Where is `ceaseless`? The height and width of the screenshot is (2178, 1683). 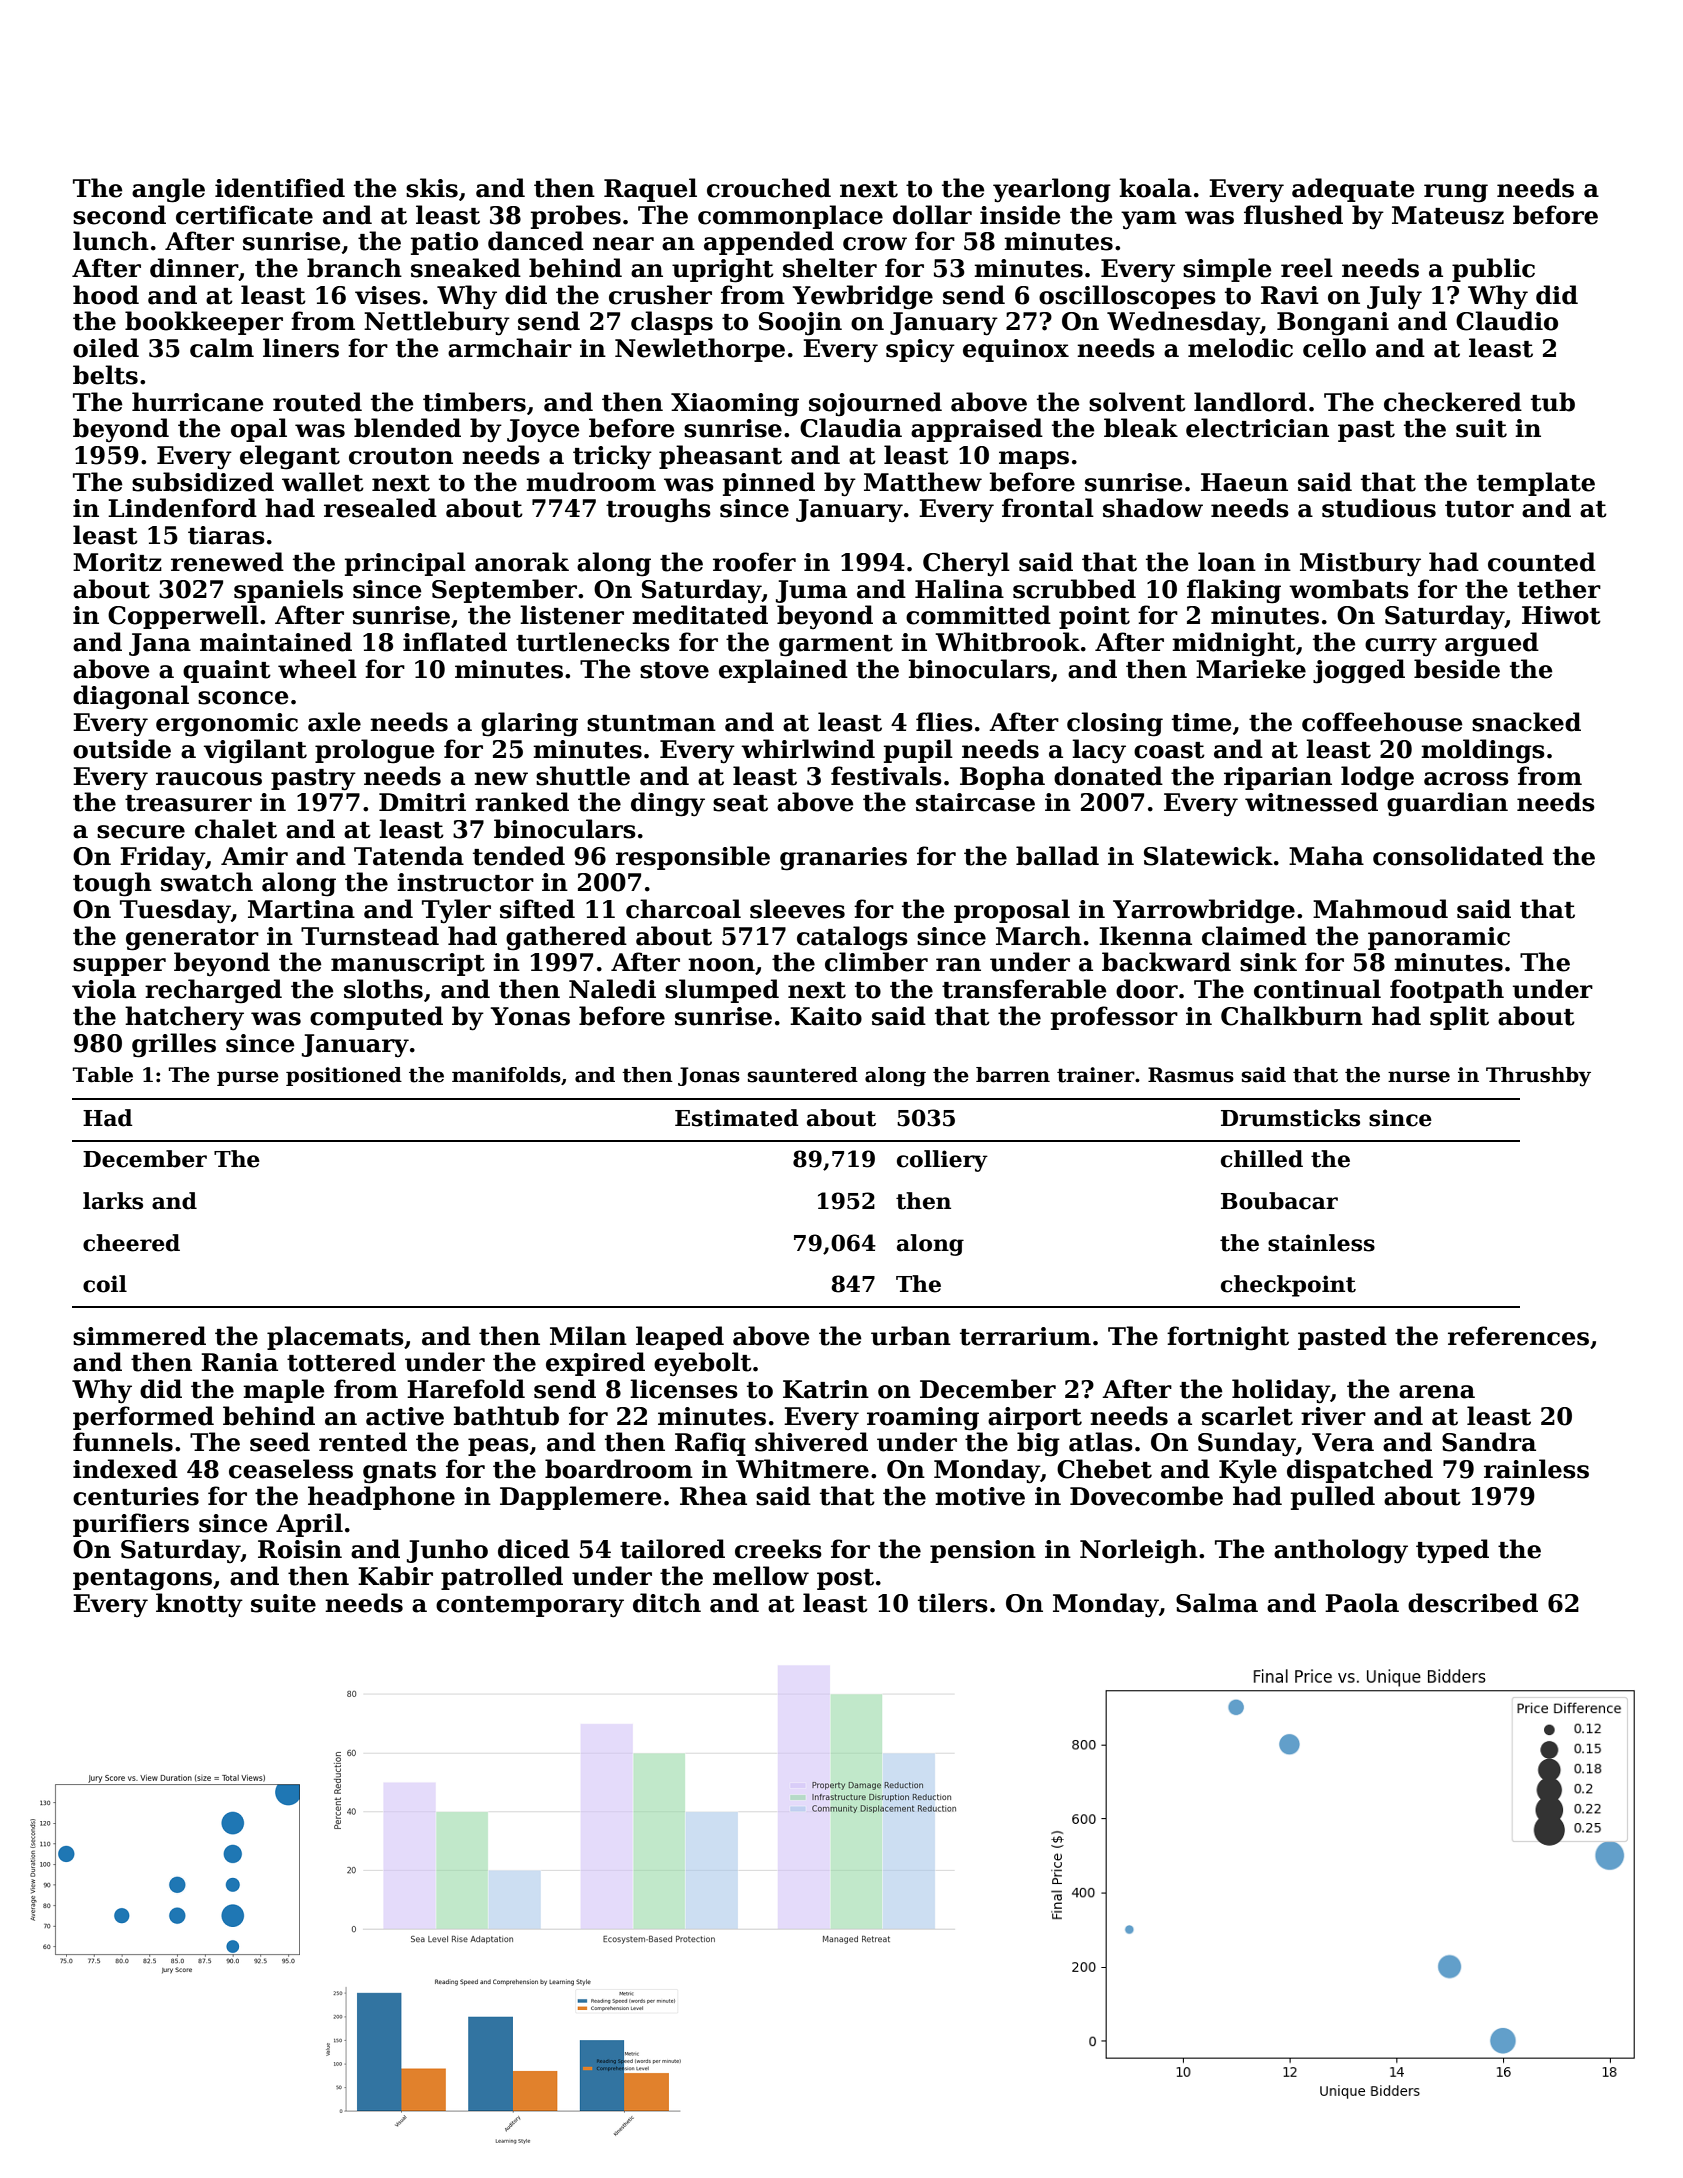 ceaseless is located at coordinates (291, 1469).
